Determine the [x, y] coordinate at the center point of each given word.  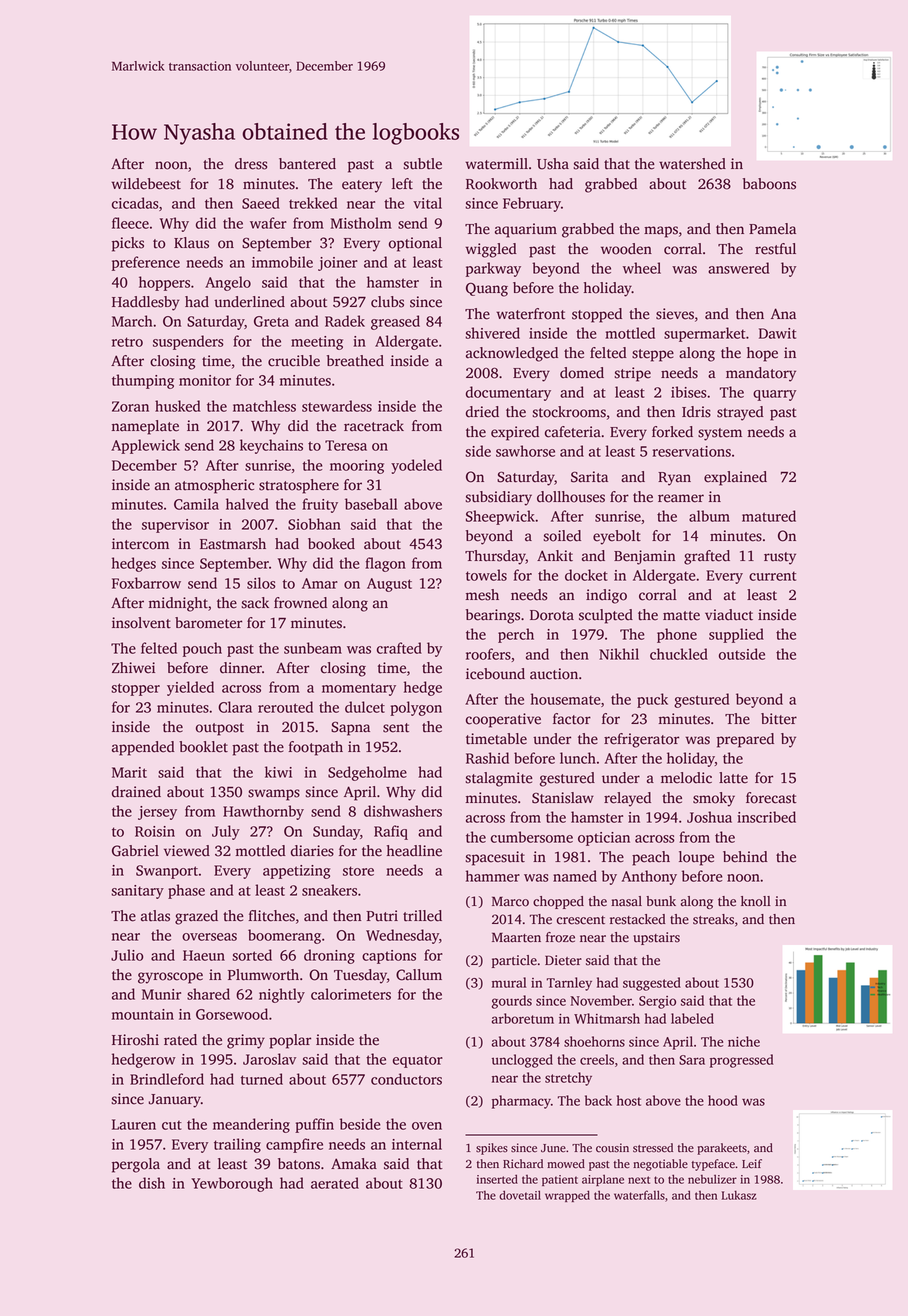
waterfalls [639, 1195]
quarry [774, 395]
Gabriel [135, 851]
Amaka [354, 1164]
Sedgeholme [367, 773]
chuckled [679, 654]
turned [262, 1079]
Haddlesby [146, 303]
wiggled [491, 250]
